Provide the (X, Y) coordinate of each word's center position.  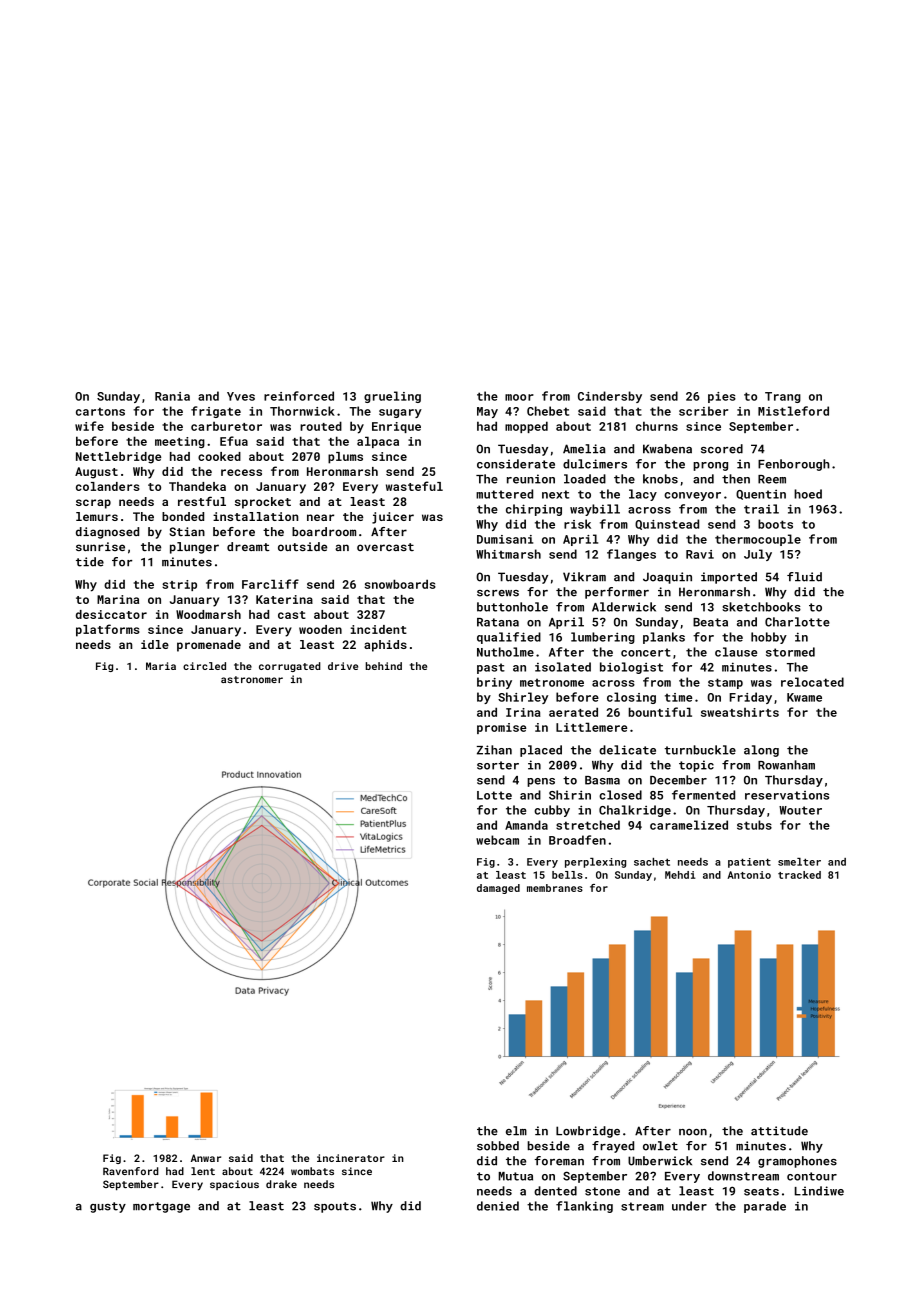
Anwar (206, 1158)
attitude (779, 1131)
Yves (241, 396)
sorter (498, 765)
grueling (392, 397)
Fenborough (794, 465)
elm (516, 1131)
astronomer (252, 679)
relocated (812, 682)
